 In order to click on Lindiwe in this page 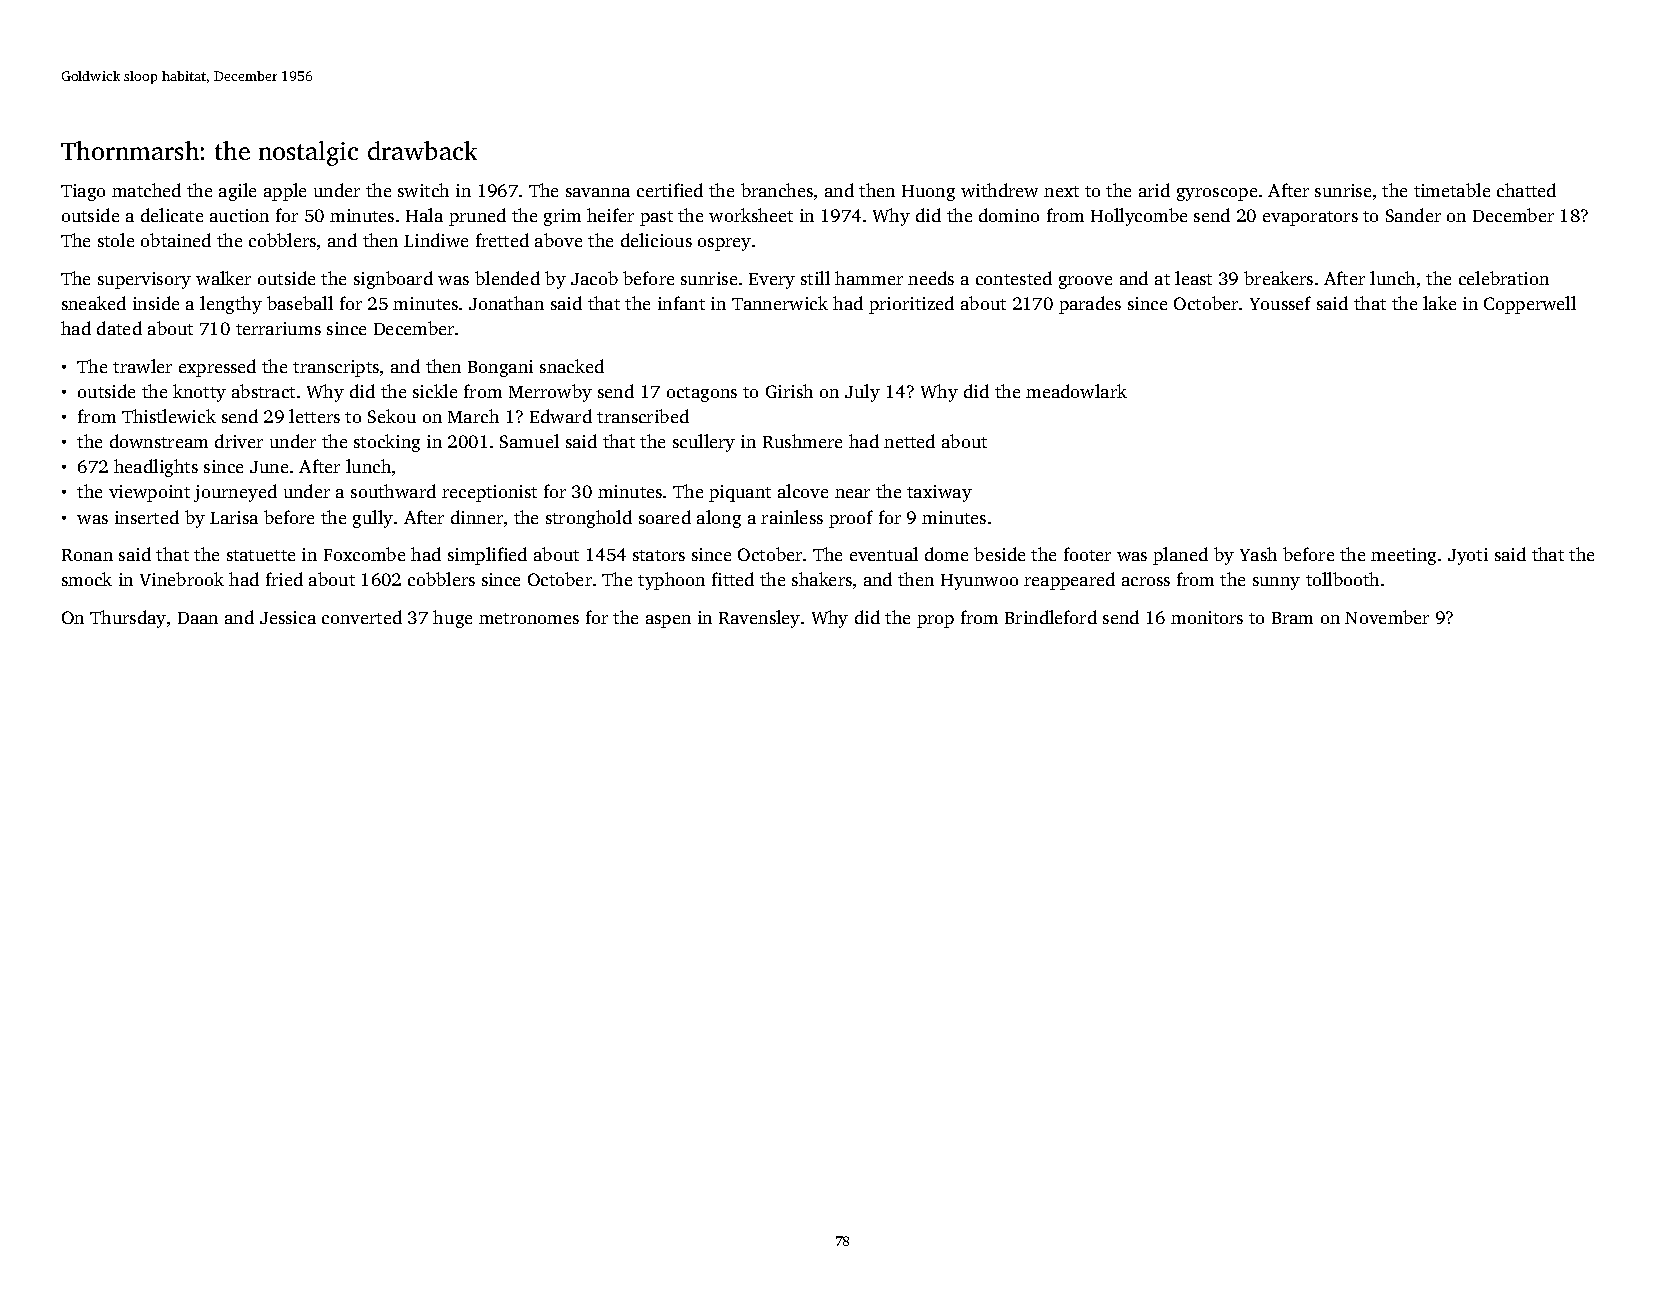, I will do `click(436, 240)`.
